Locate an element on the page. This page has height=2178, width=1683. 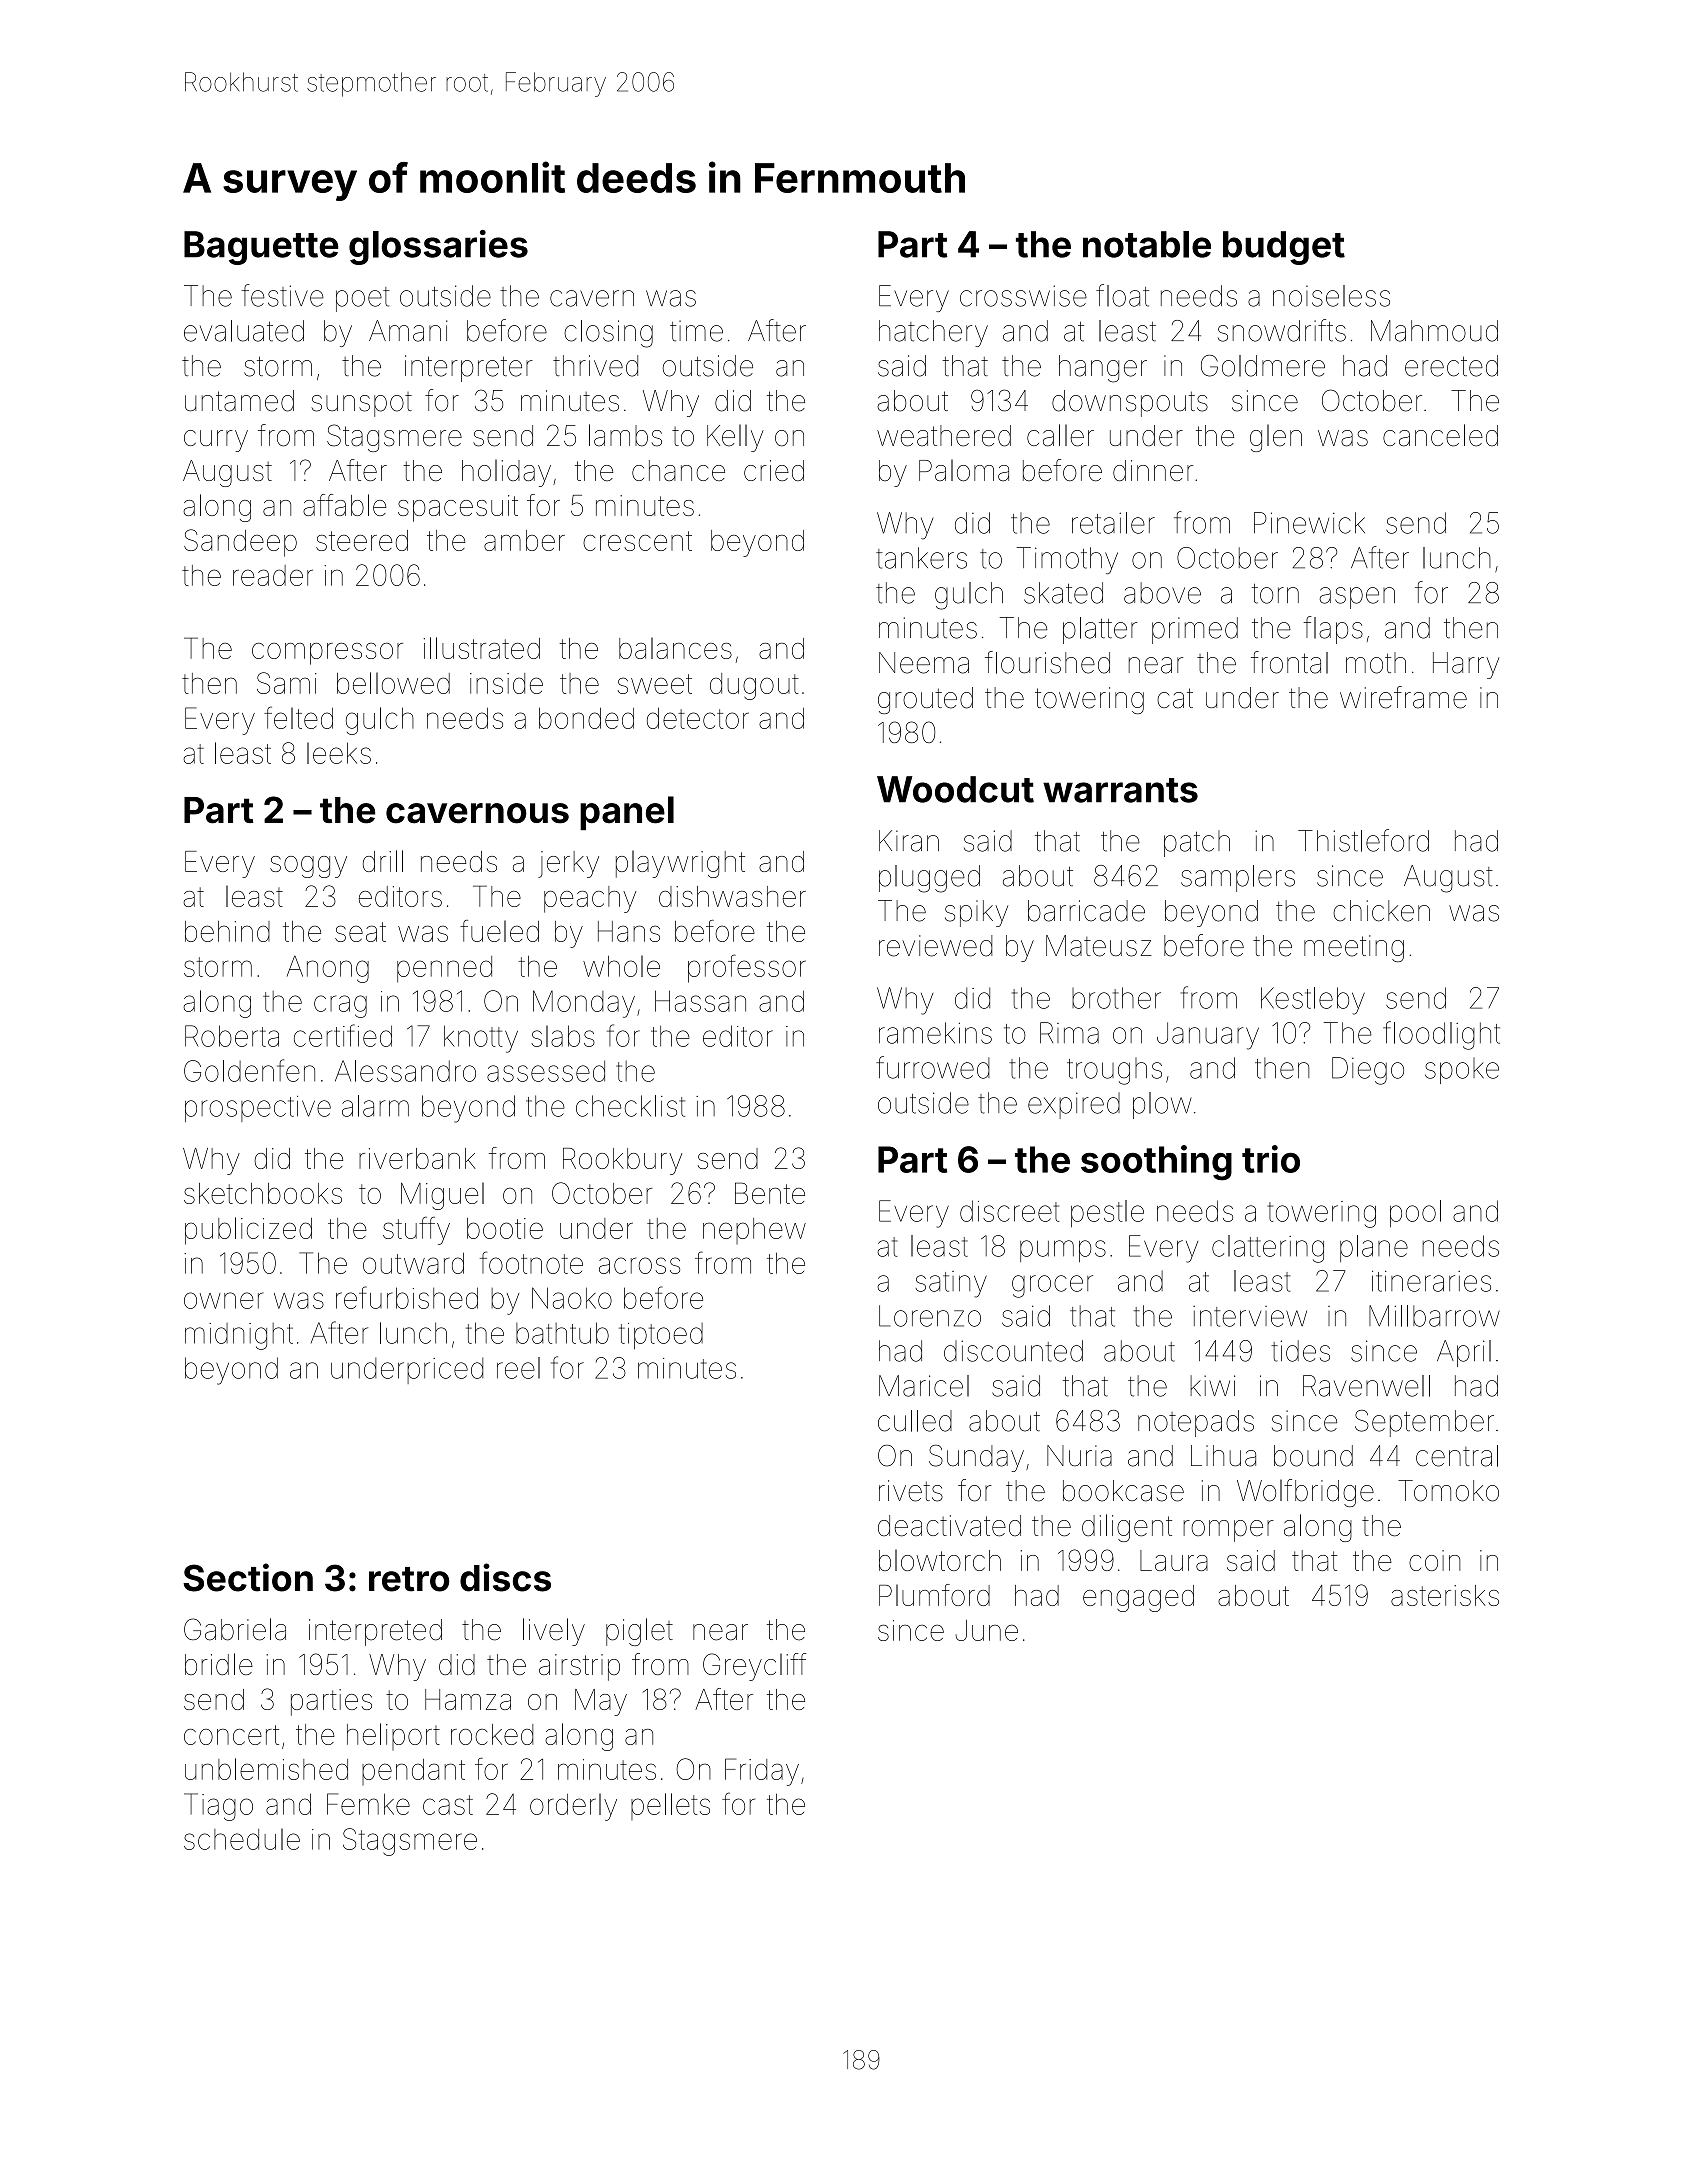
dugout is located at coordinates (754, 686).
